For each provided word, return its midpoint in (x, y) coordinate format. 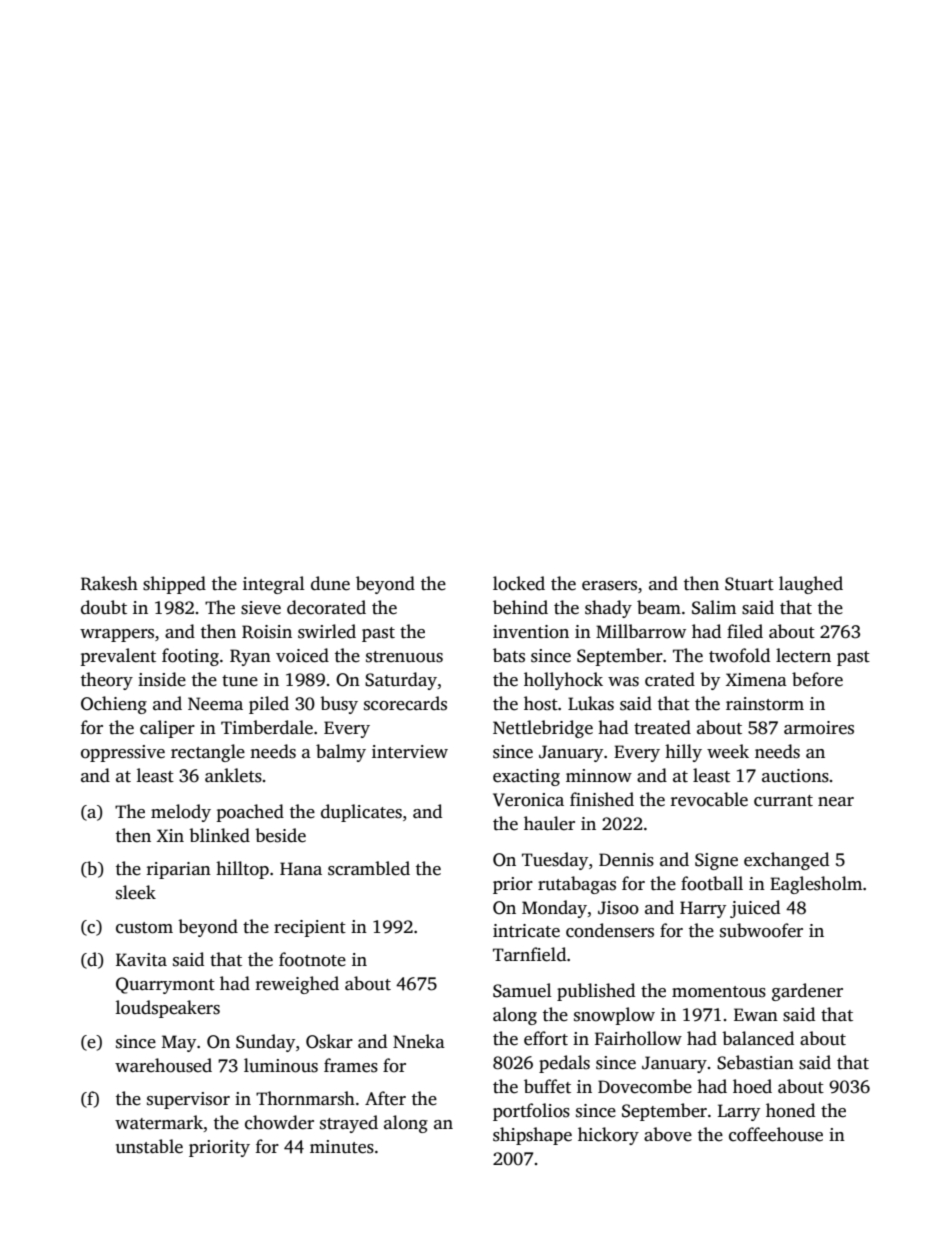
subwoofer (761, 930)
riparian (179, 870)
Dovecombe (645, 1086)
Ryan (250, 657)
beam (659, 607)
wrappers (117, 635)
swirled (327, 631)
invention (531, 632)
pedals (564, 1064)
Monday (554, 909)
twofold (739, 655)
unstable (149, 1146)
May (179, 1043)
